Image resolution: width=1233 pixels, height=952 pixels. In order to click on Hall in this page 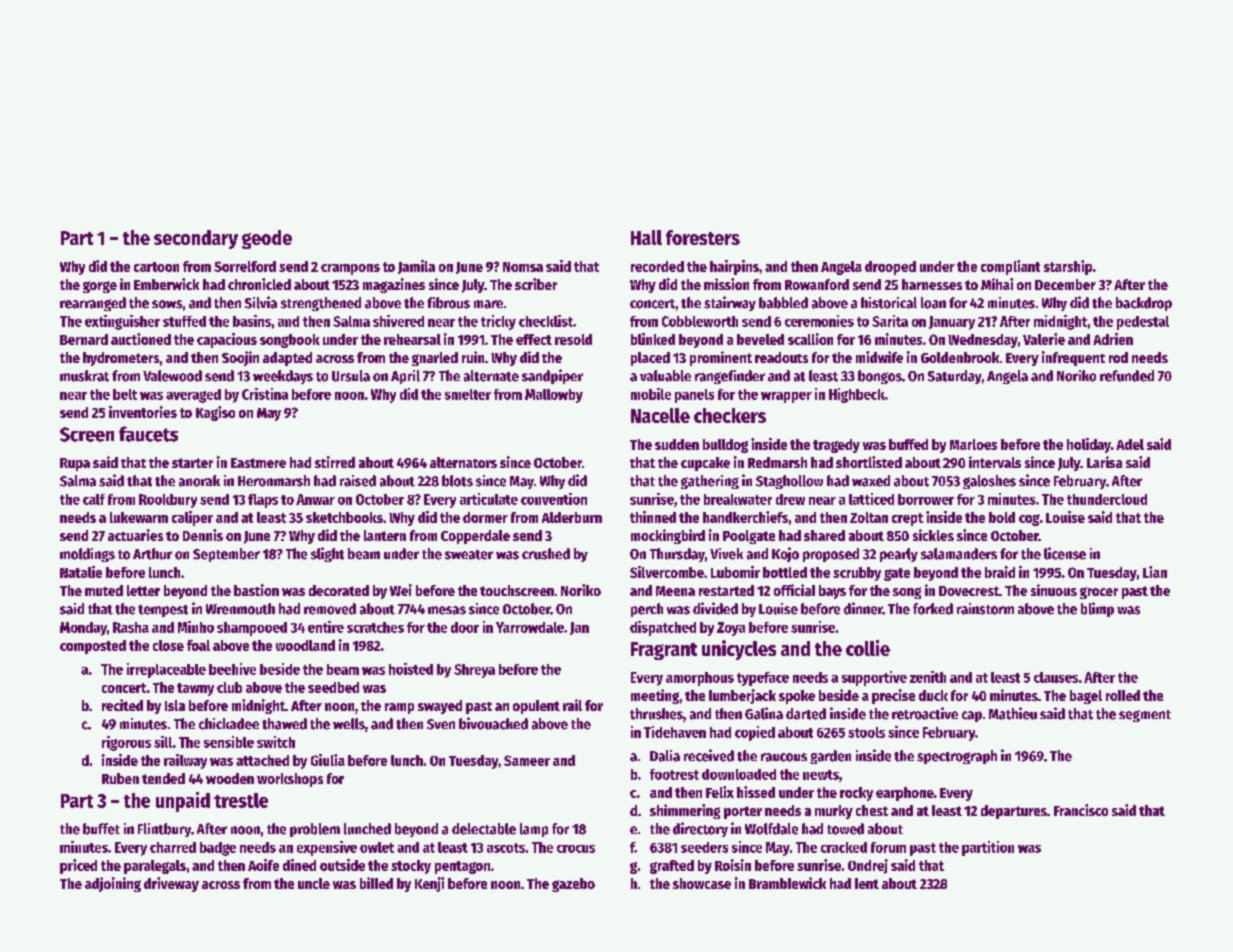, I will do `click(646, 237)`.
